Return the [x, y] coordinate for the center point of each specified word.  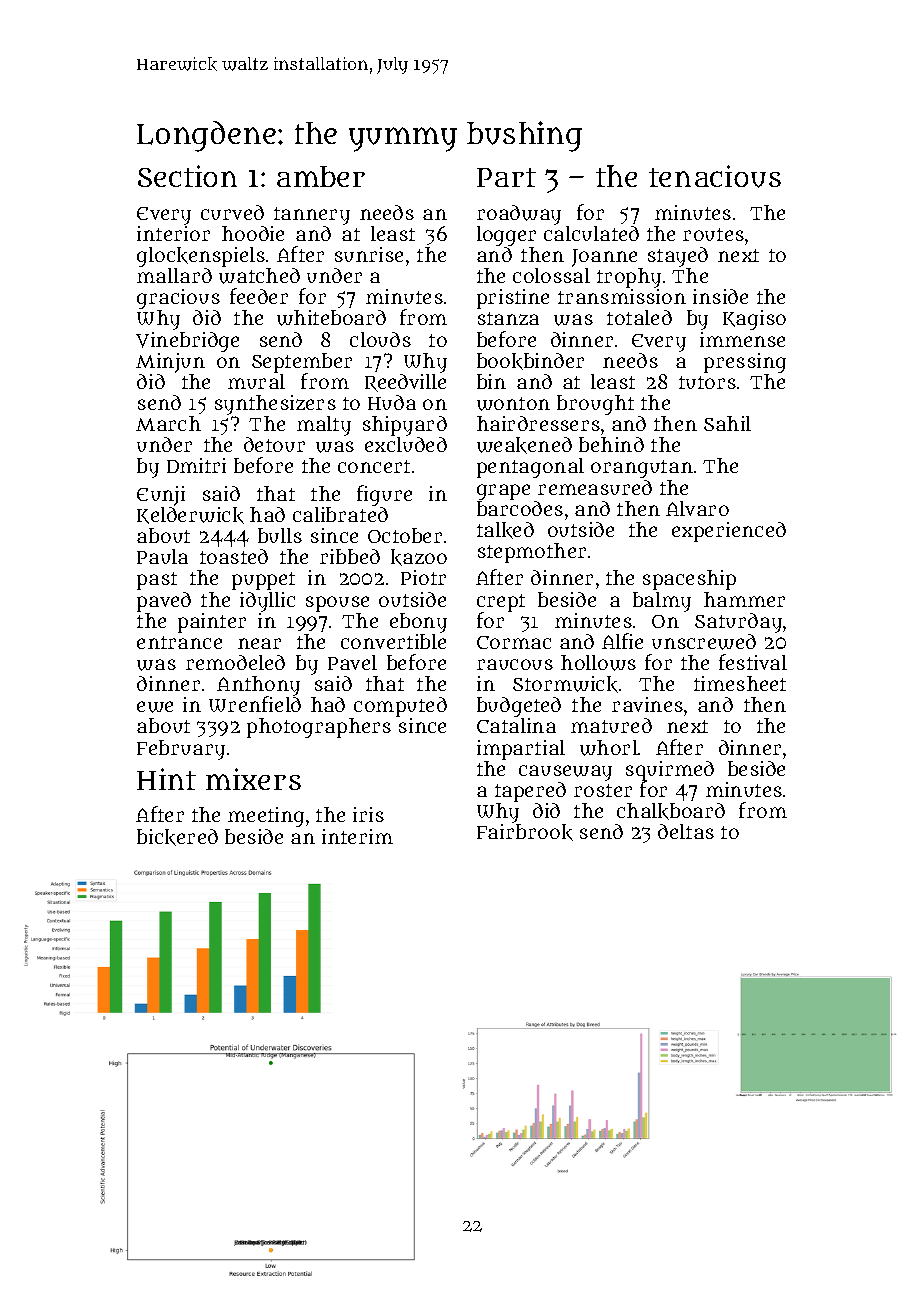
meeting [266, 817]
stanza [508, 318]
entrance [179, 642]
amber [321, 176]
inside [720, 296]
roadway [519, 215]
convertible [393, 641]
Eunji [161, 496]
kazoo [419, 557]
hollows [598, 663]
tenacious [715, 176]
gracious [178, 299]
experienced [729, 532]
